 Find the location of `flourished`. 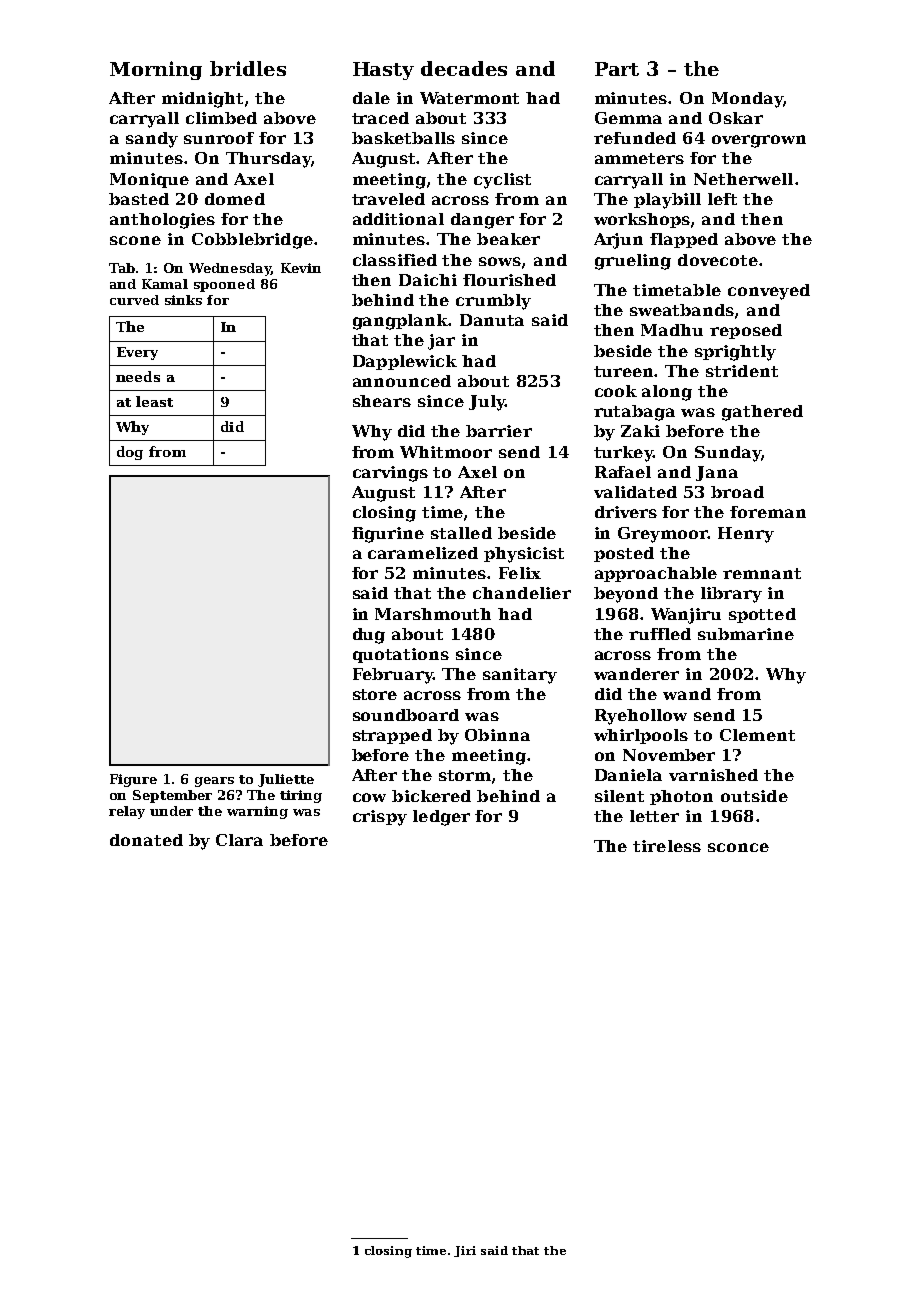

flourished is located at coordinates (509, 280).
